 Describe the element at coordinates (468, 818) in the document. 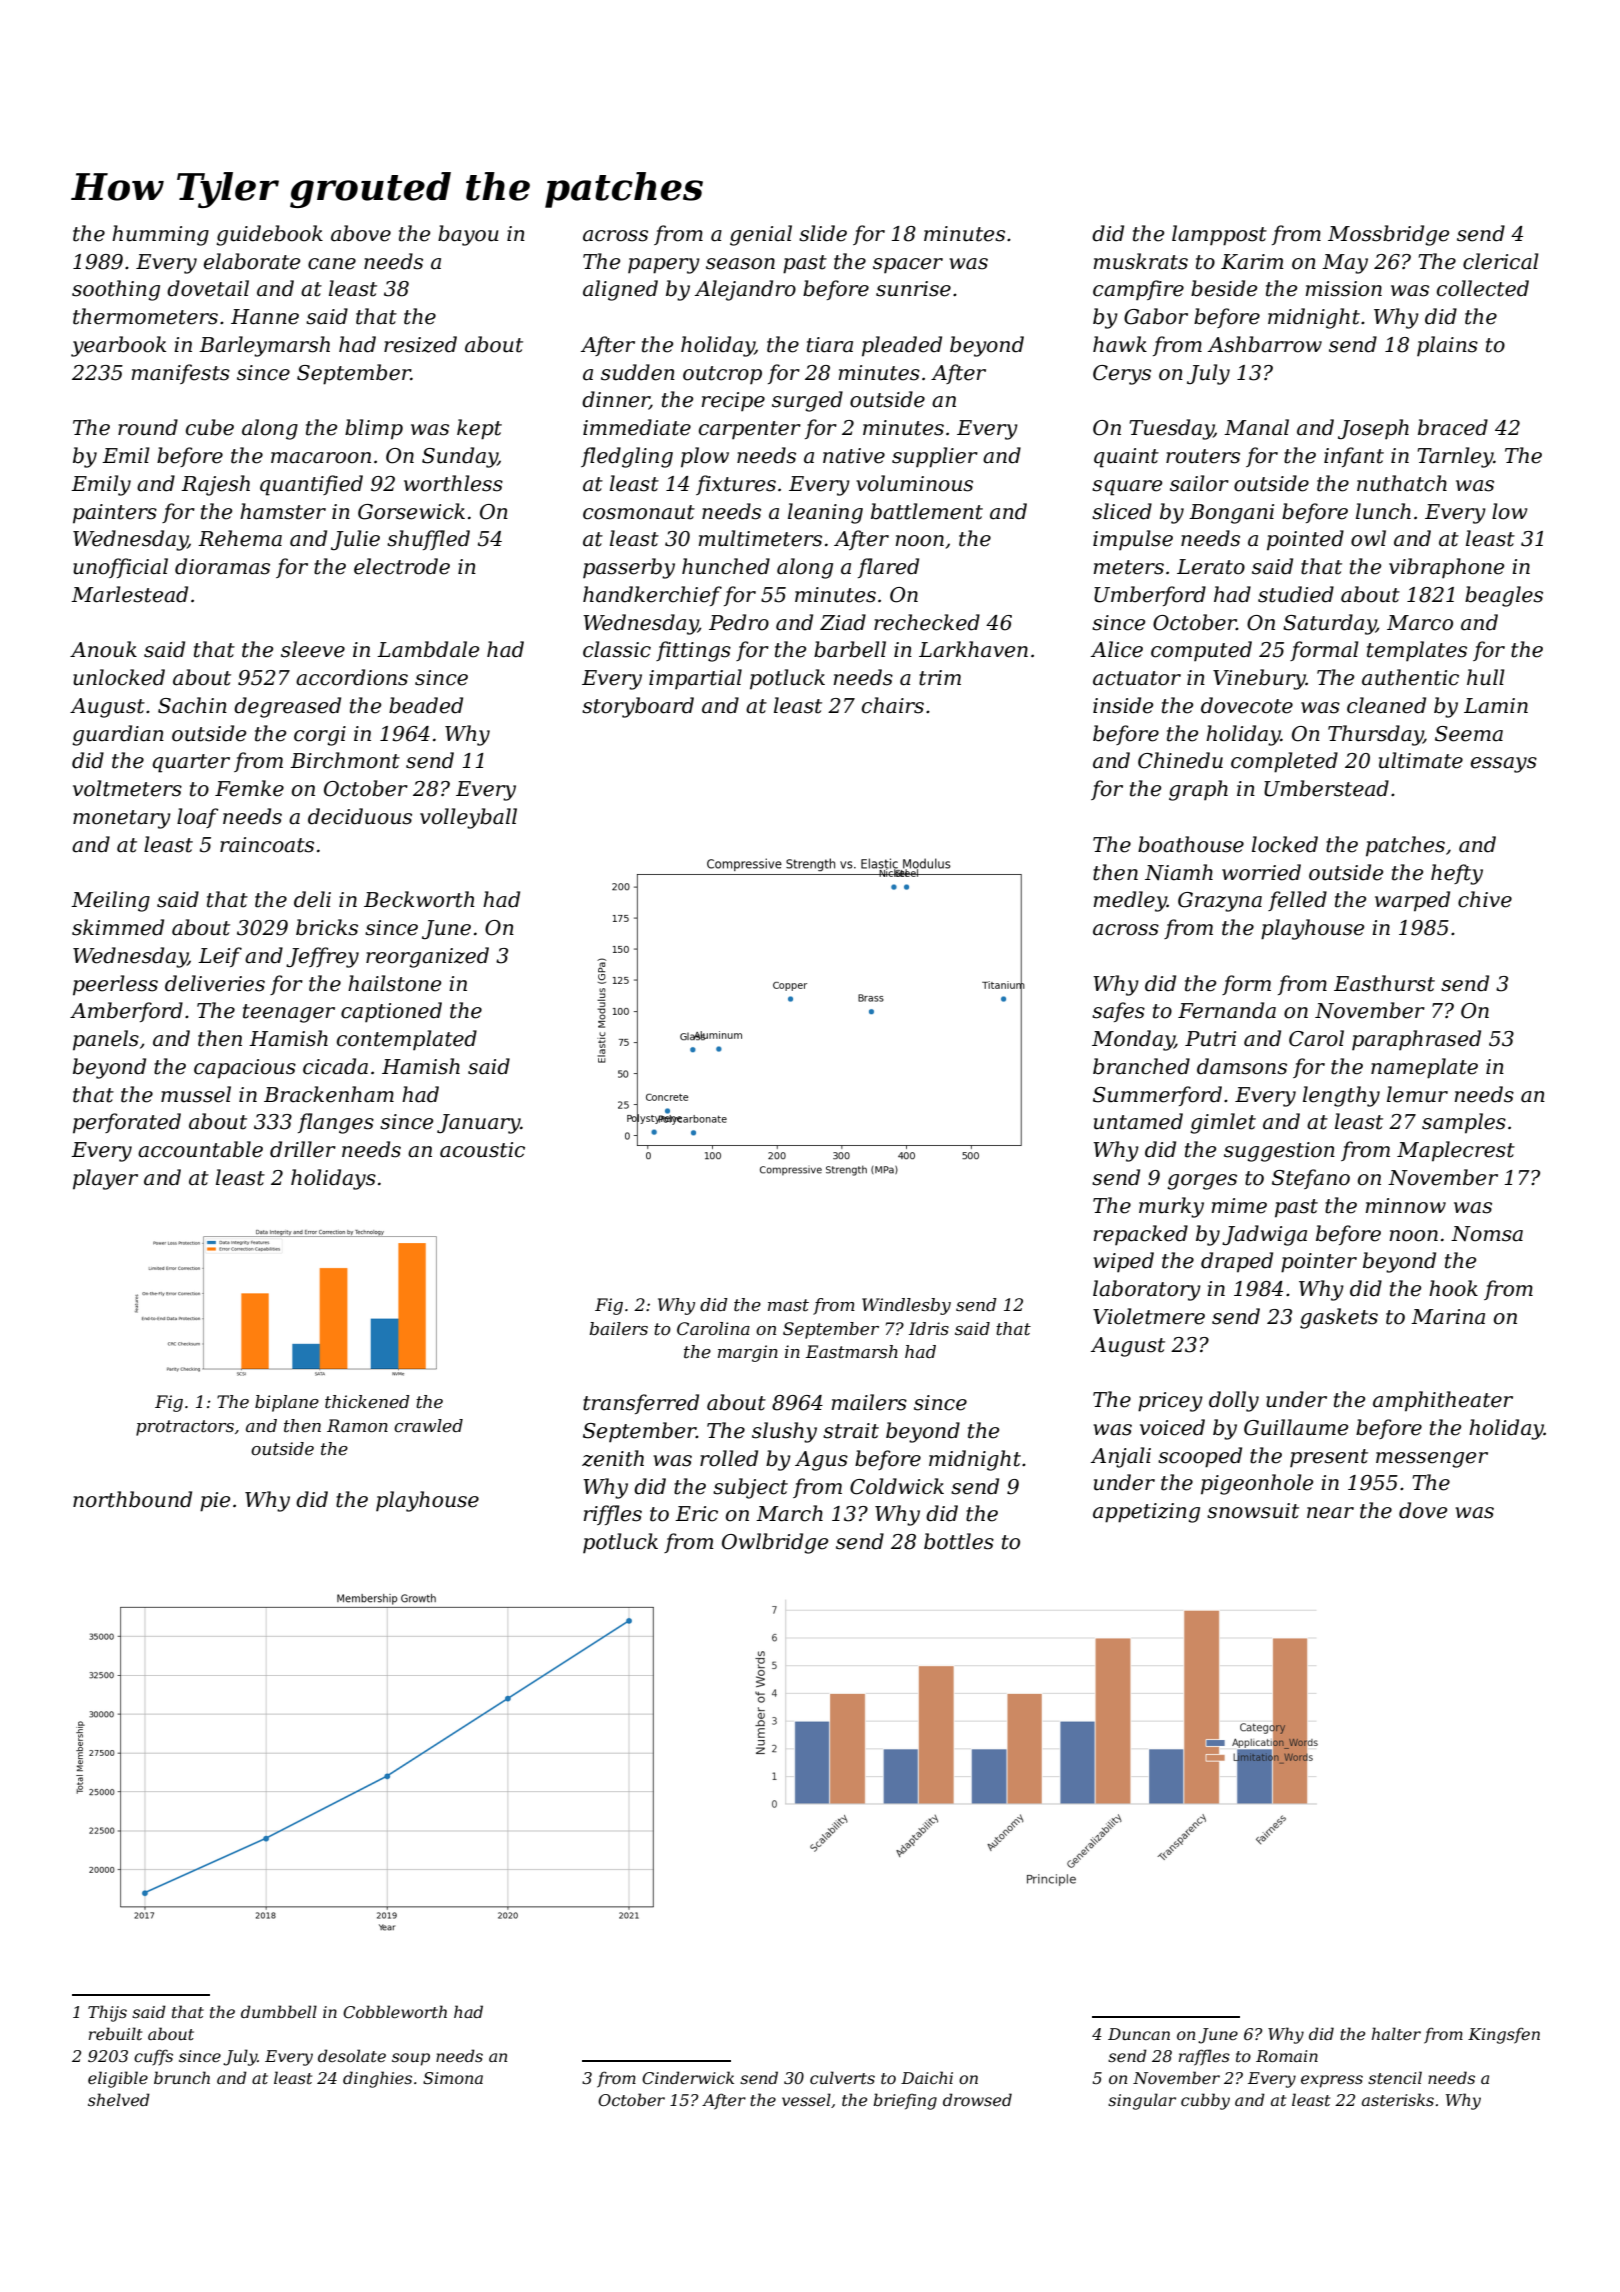

I see `volleyball` at that location.
